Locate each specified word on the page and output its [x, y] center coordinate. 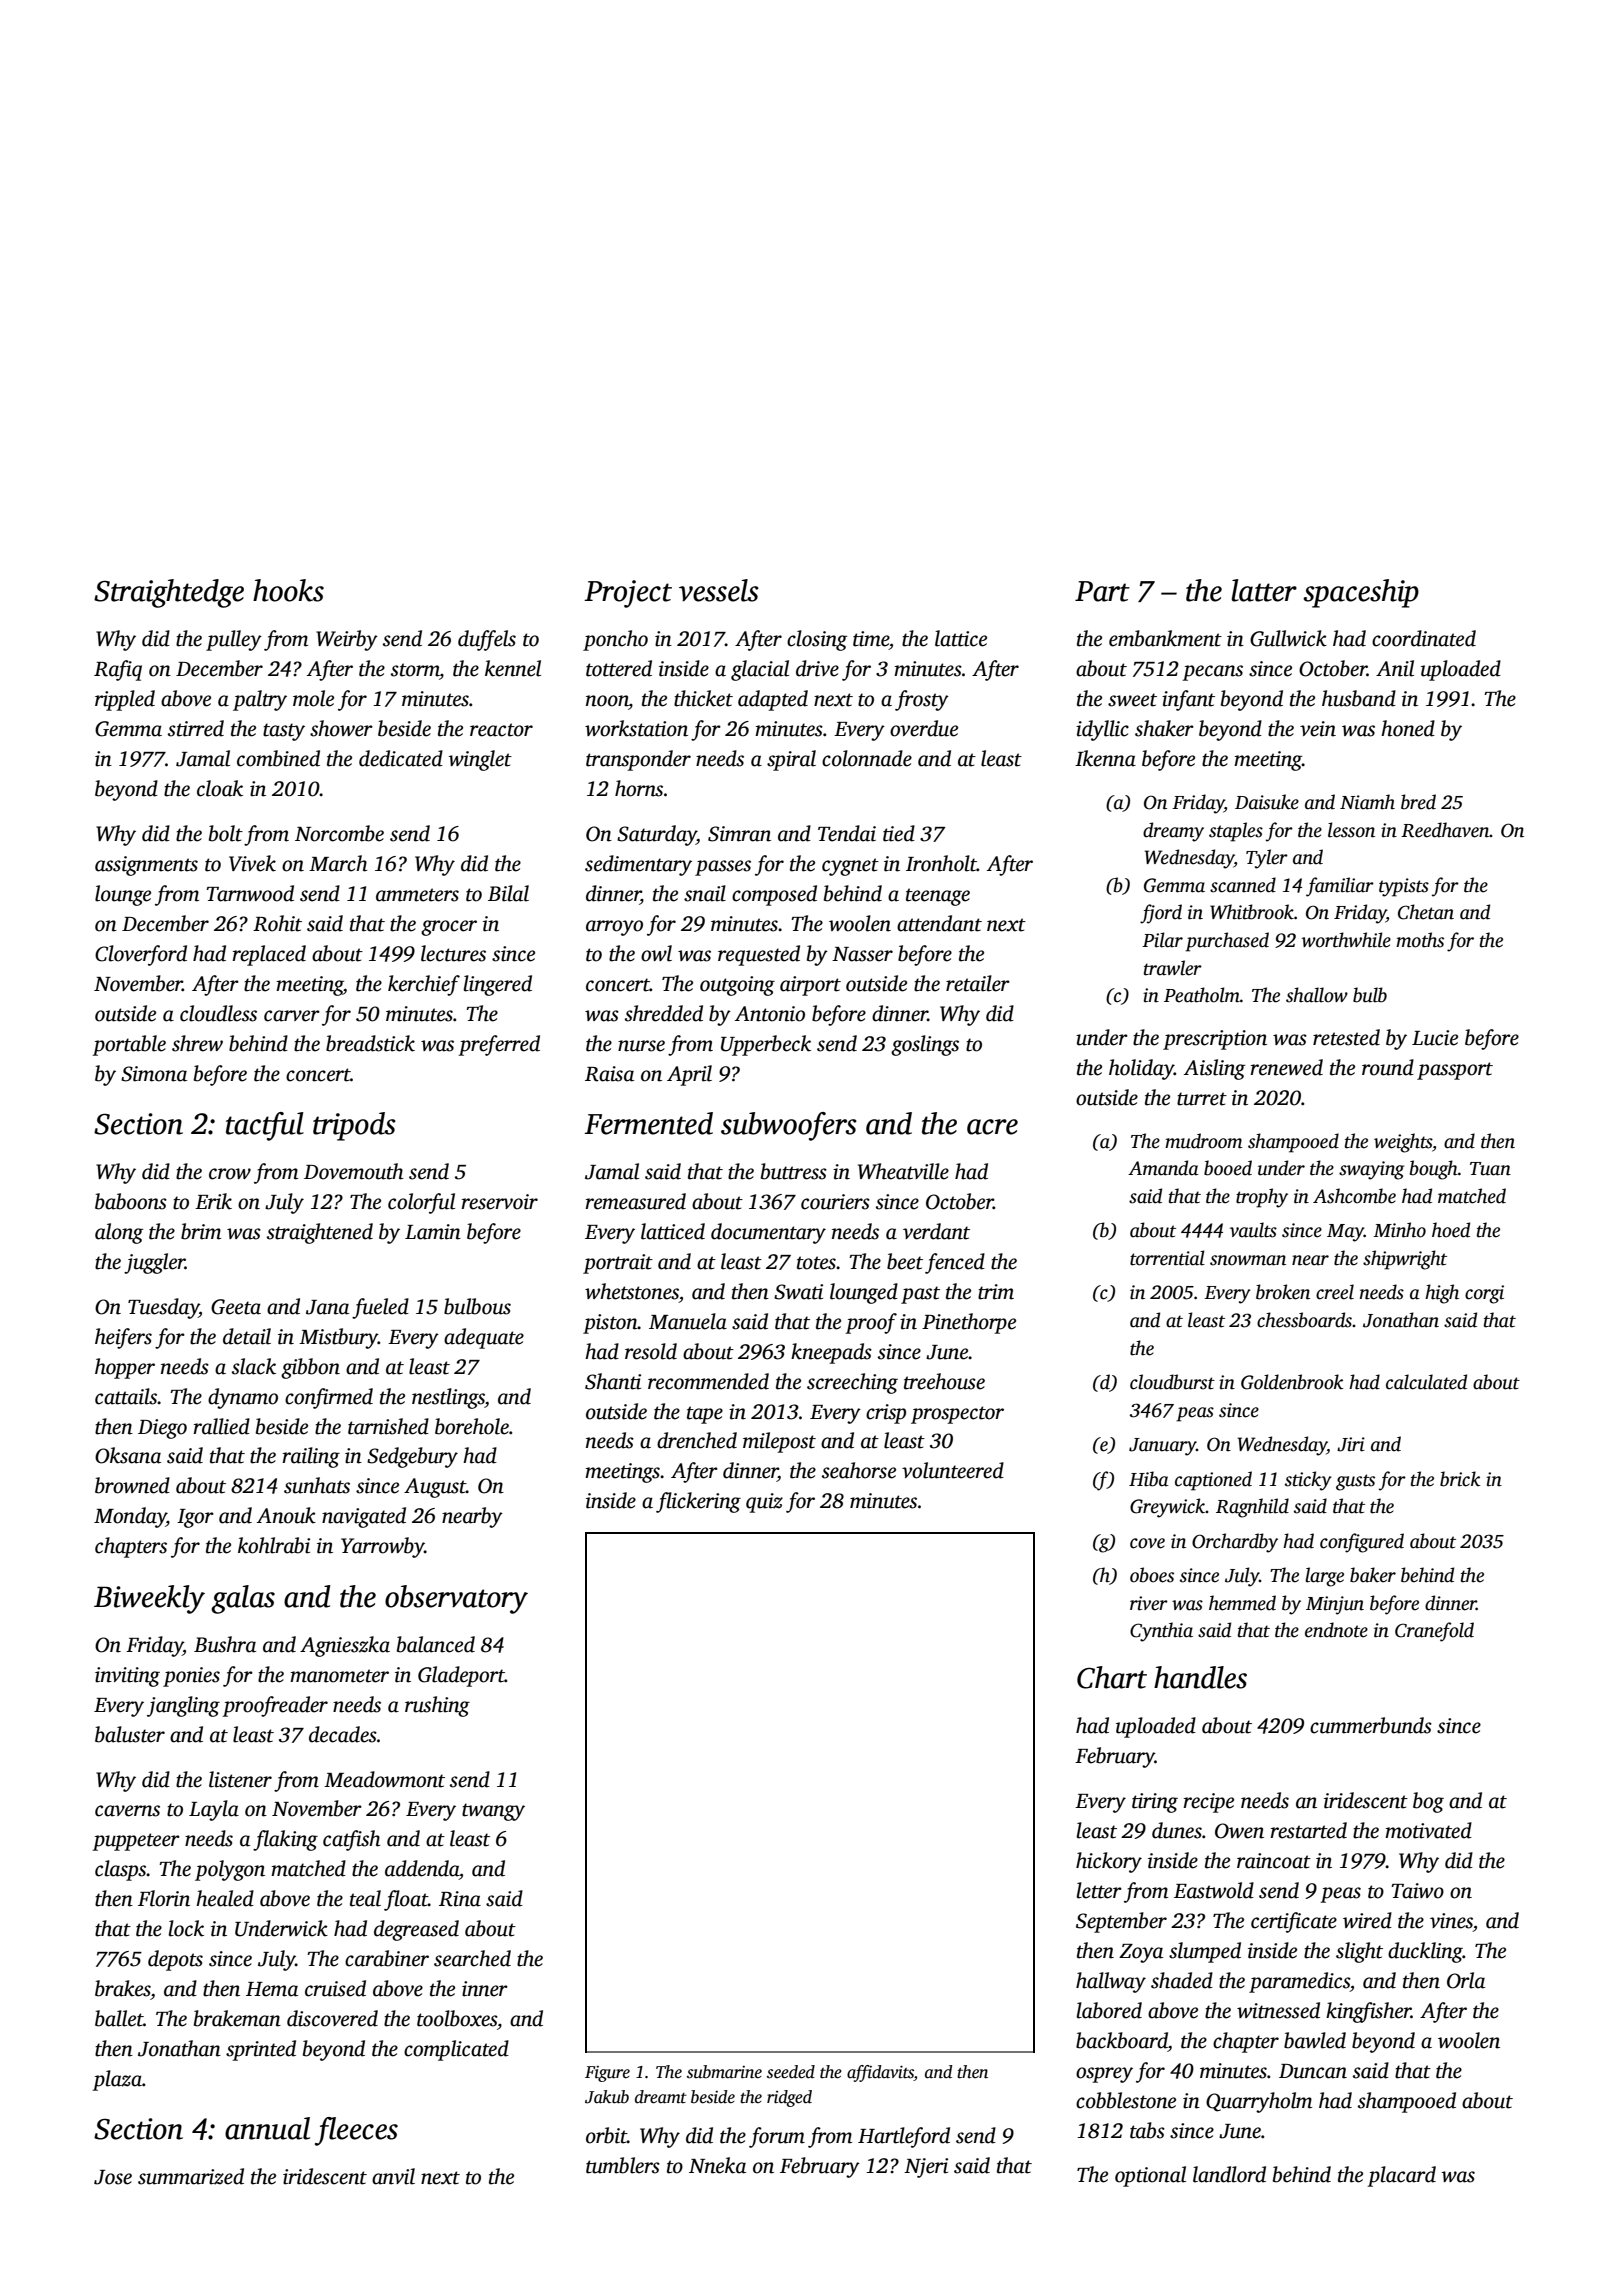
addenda [422, 1868]
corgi [1484, 1294]
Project [628, 594]
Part [1102, 591]
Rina [460, 1899]
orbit [606, 2135]
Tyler [1267, 859]
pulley [234, 640]
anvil [393, 2176]
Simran [739, 834]
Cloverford [141, 955]
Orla [1466, 1980]
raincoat [1274, 1861]
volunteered [953, 1470]
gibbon [310, 1368]
